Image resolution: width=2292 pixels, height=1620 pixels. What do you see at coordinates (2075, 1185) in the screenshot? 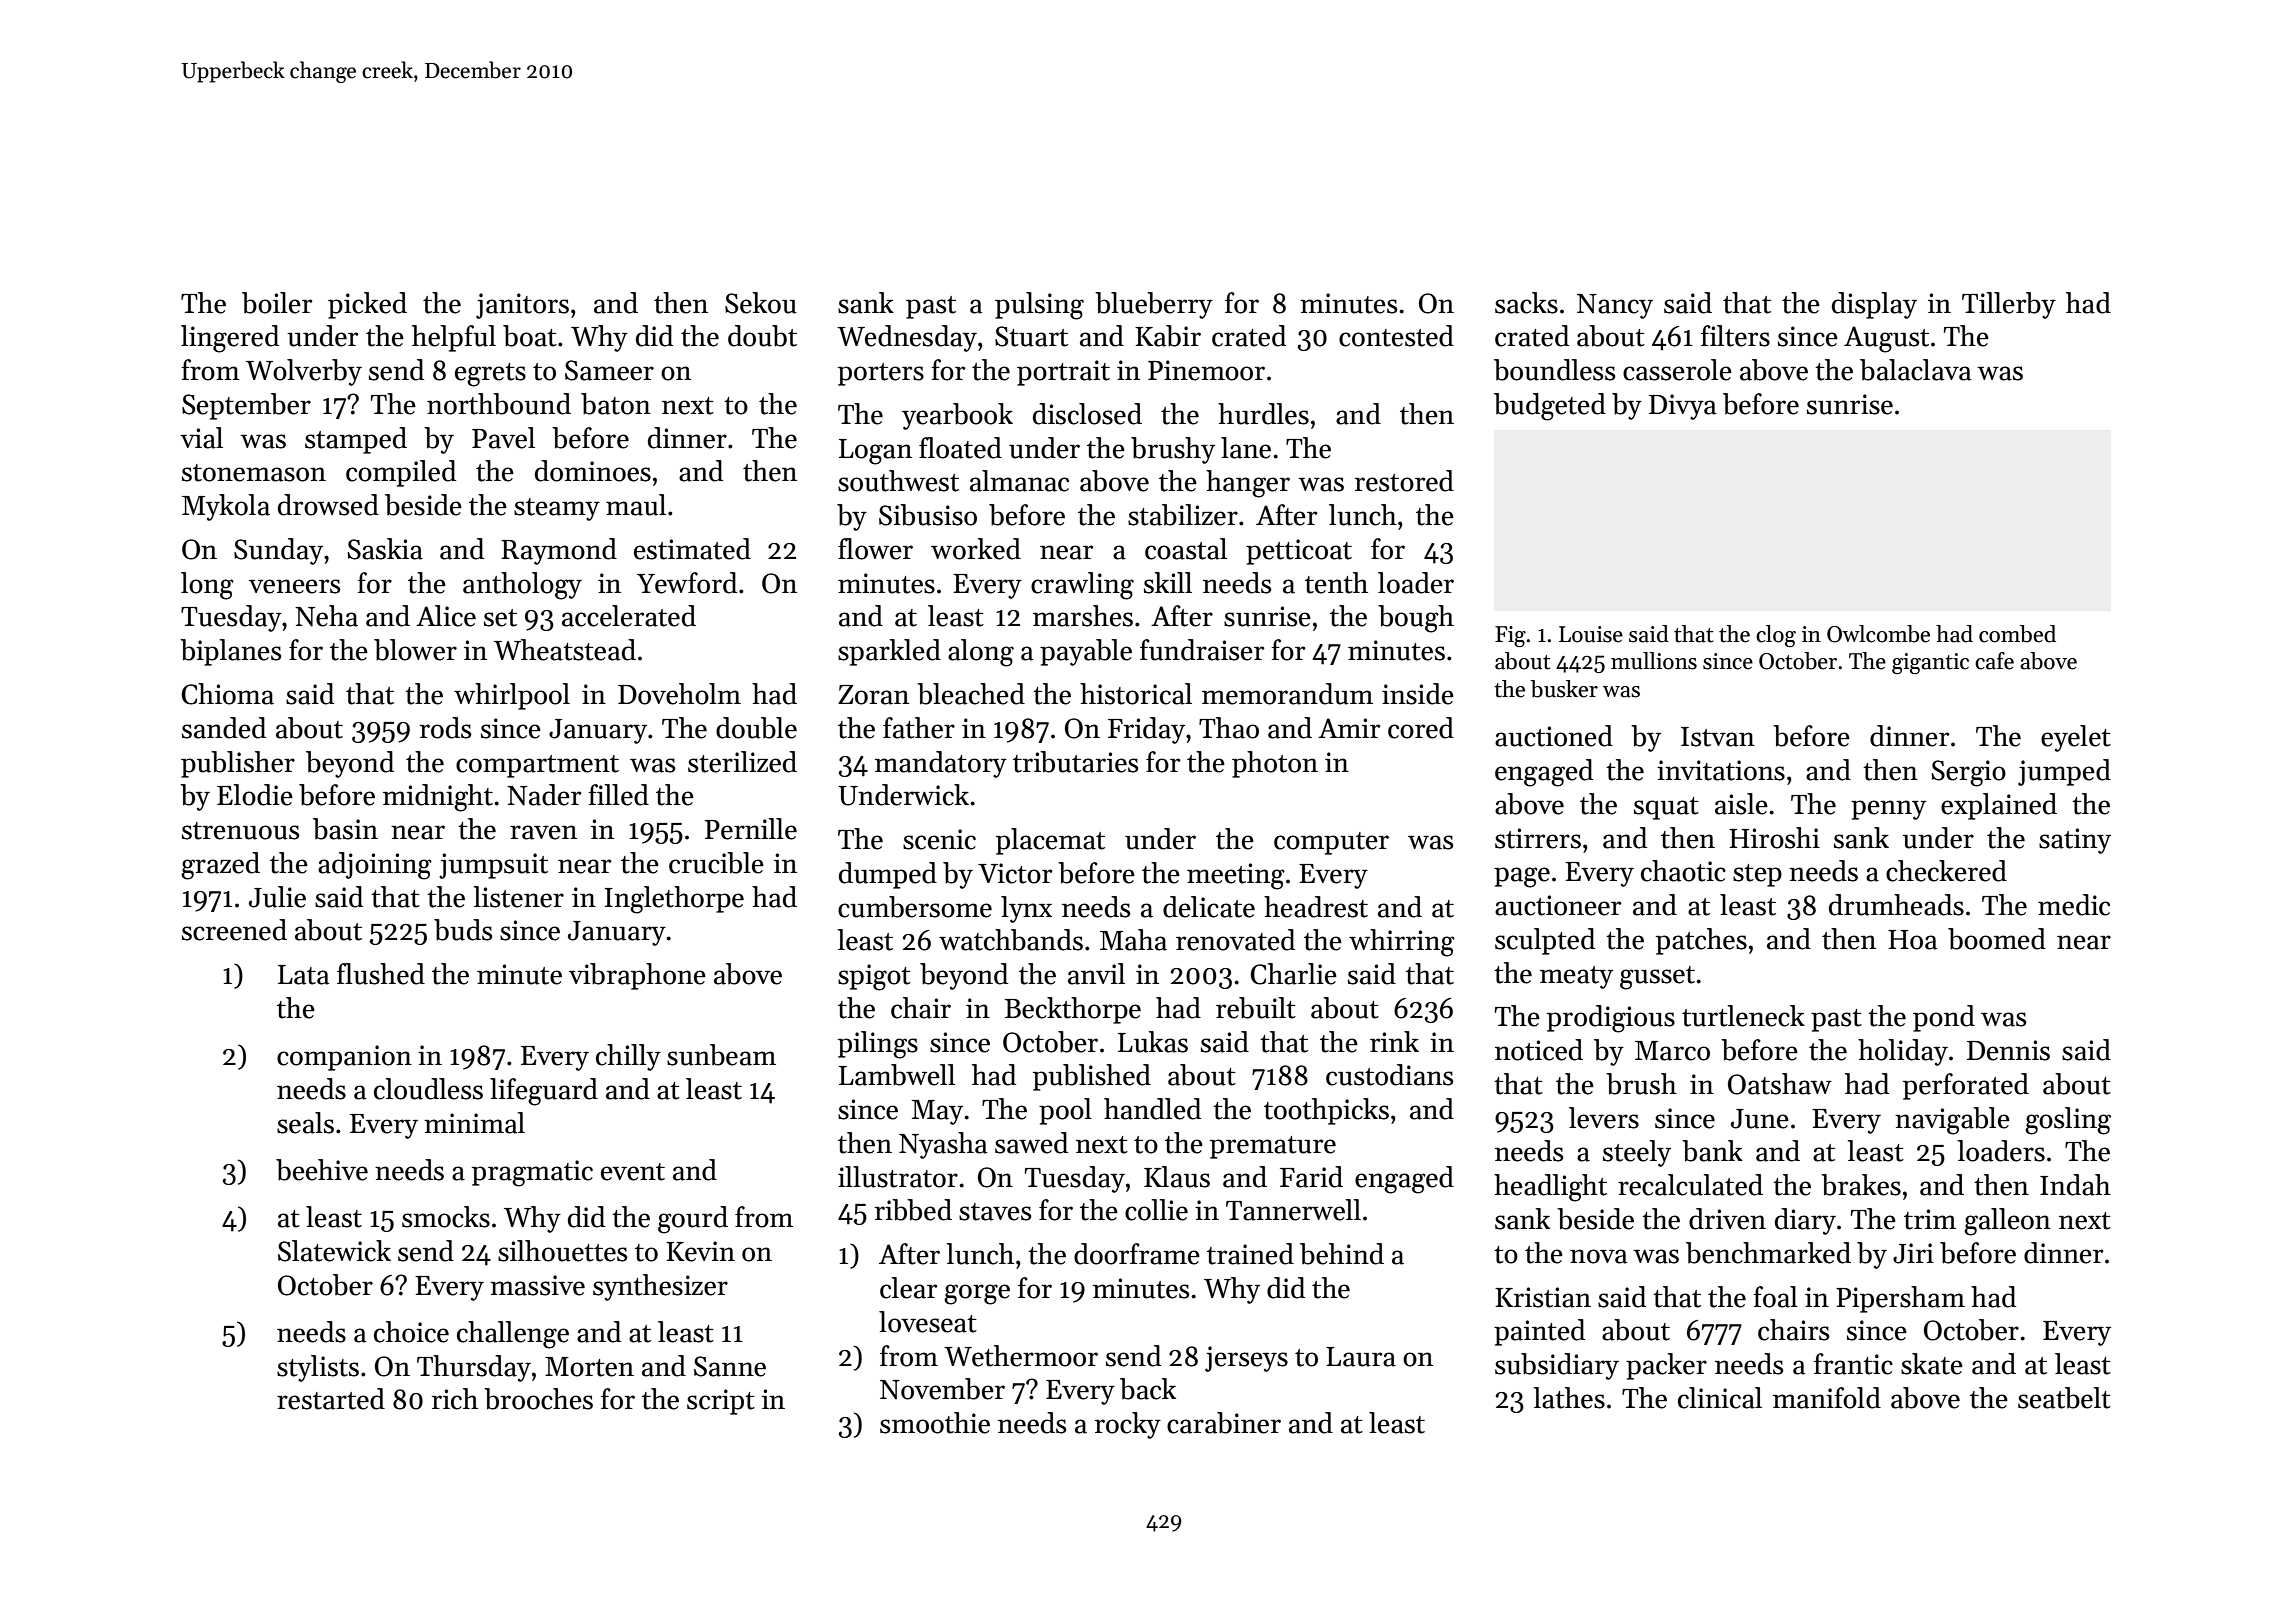
I see `Indah` at bounding box center [2075, 1185].
